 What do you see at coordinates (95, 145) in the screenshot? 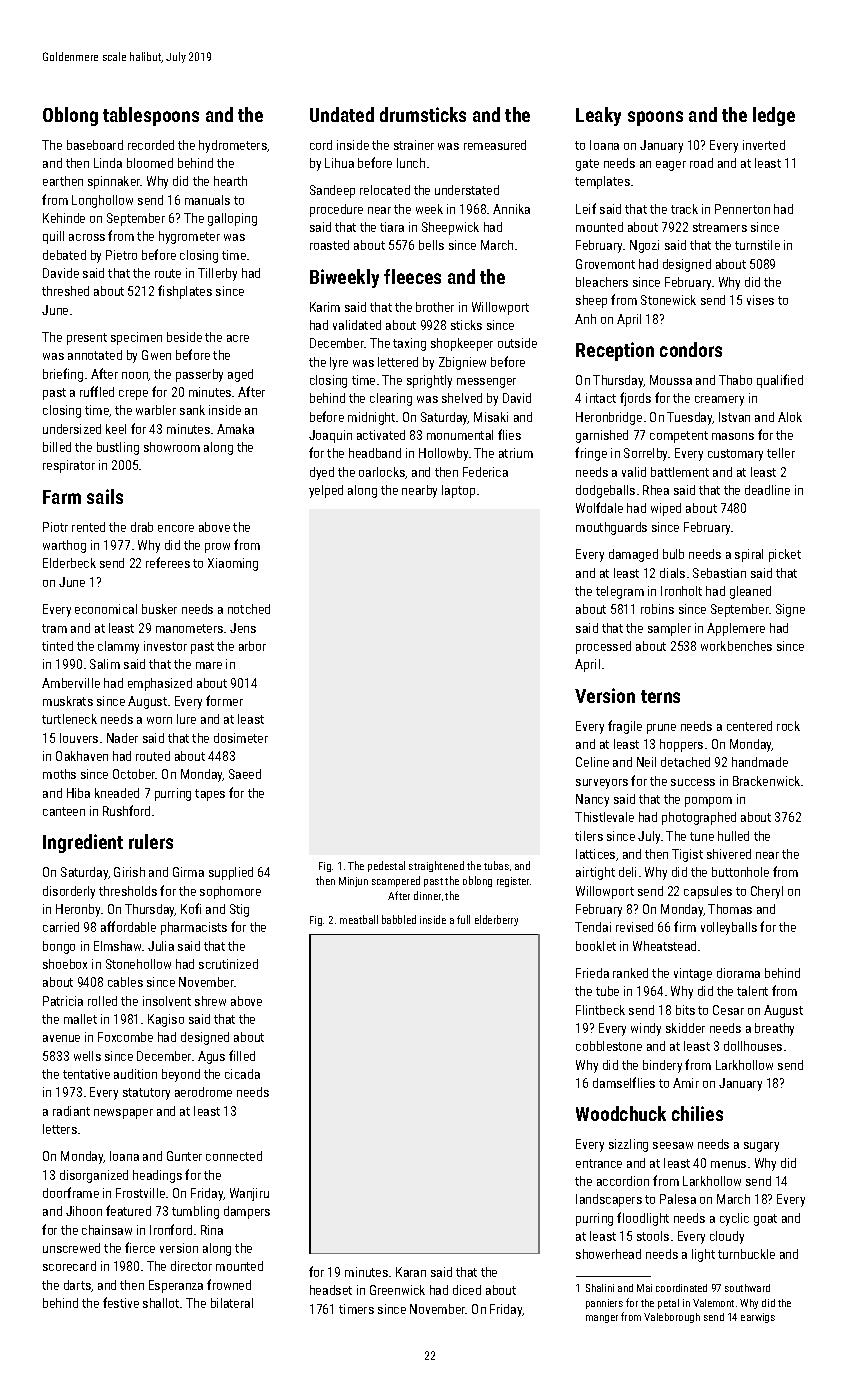
I see `baseboard` at bounding box center [95, 145].
